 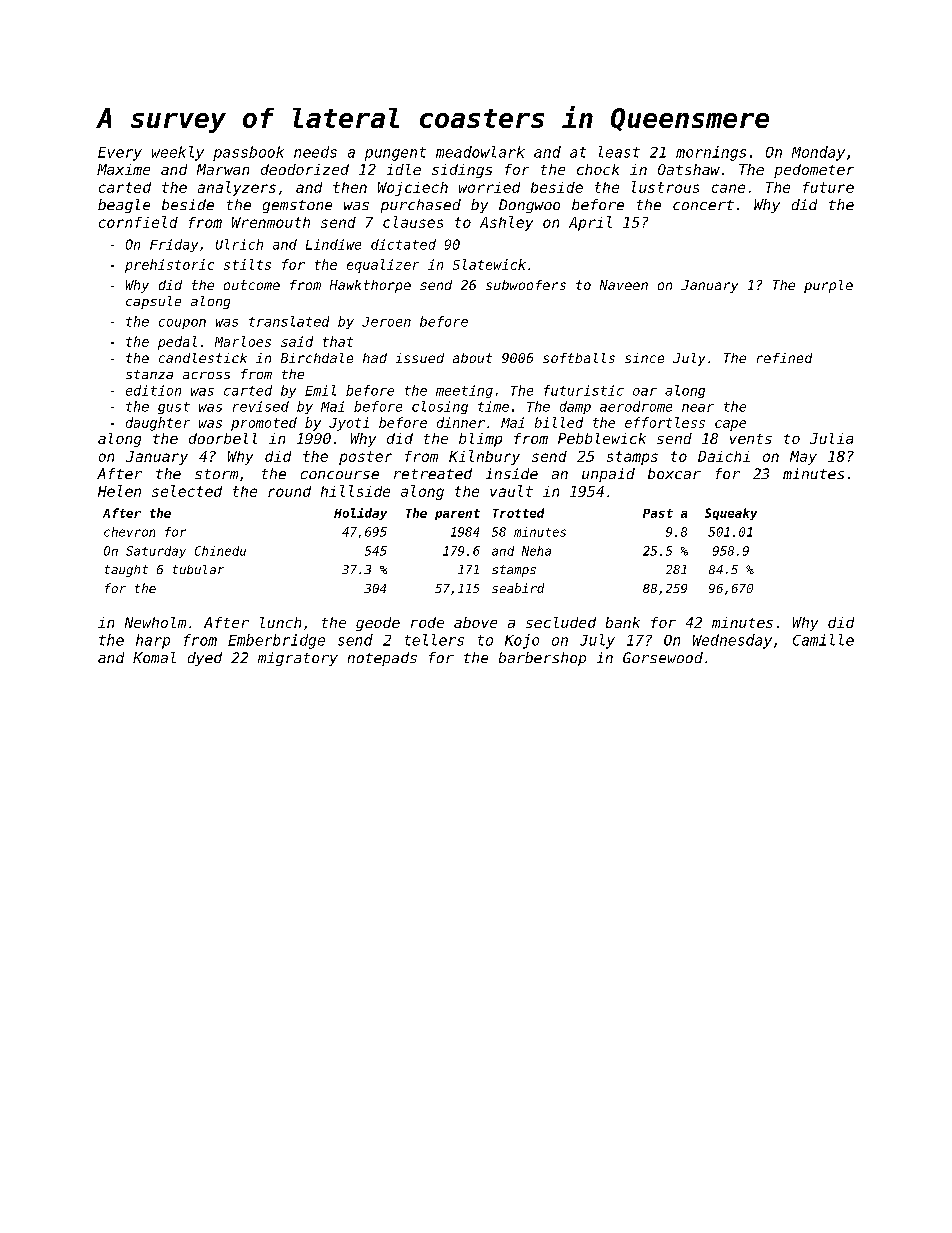 I want to click on coupon, so click(x=182, y=324).
